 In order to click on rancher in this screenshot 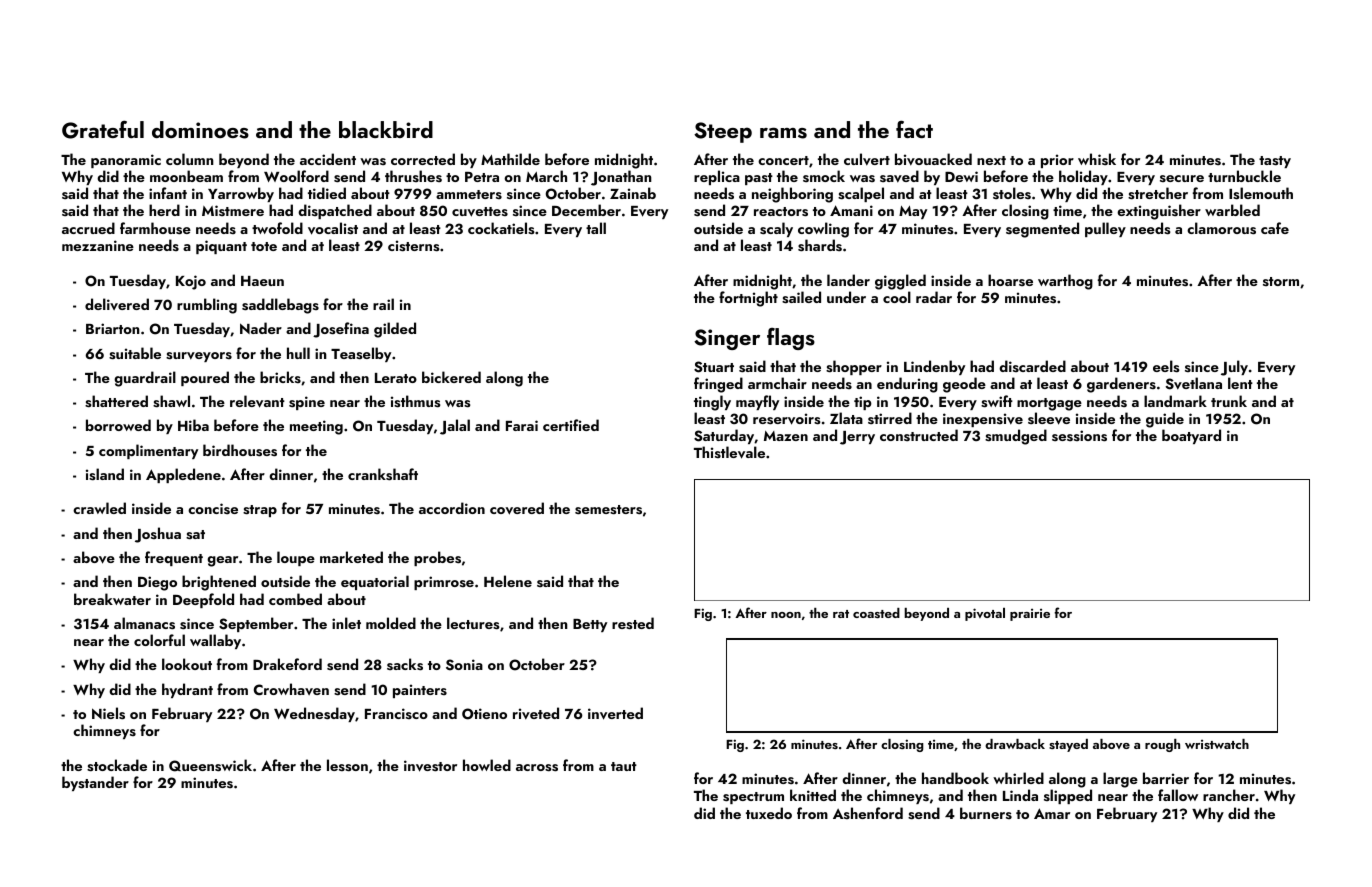, I will do `click(1229, 795)`.
